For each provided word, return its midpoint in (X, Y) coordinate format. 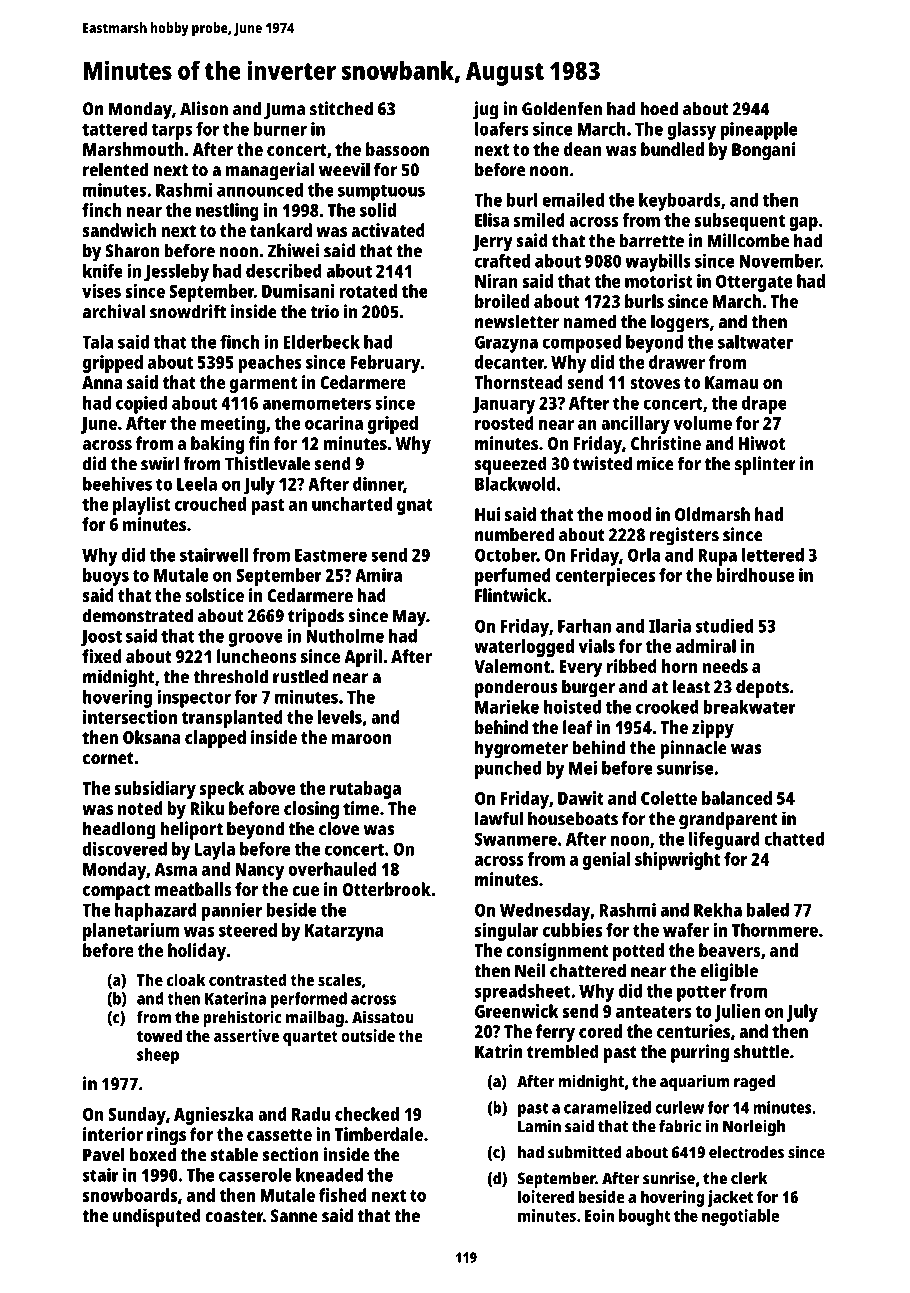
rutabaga (365, 790)
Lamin (539, 1126)
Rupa (717, 557)
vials (596, 646)
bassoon (397, 149)
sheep (158, 1056)
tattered (114, 129)
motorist (659, 281)
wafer (686, 930)
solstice (214, 595)
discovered (125, 848)
